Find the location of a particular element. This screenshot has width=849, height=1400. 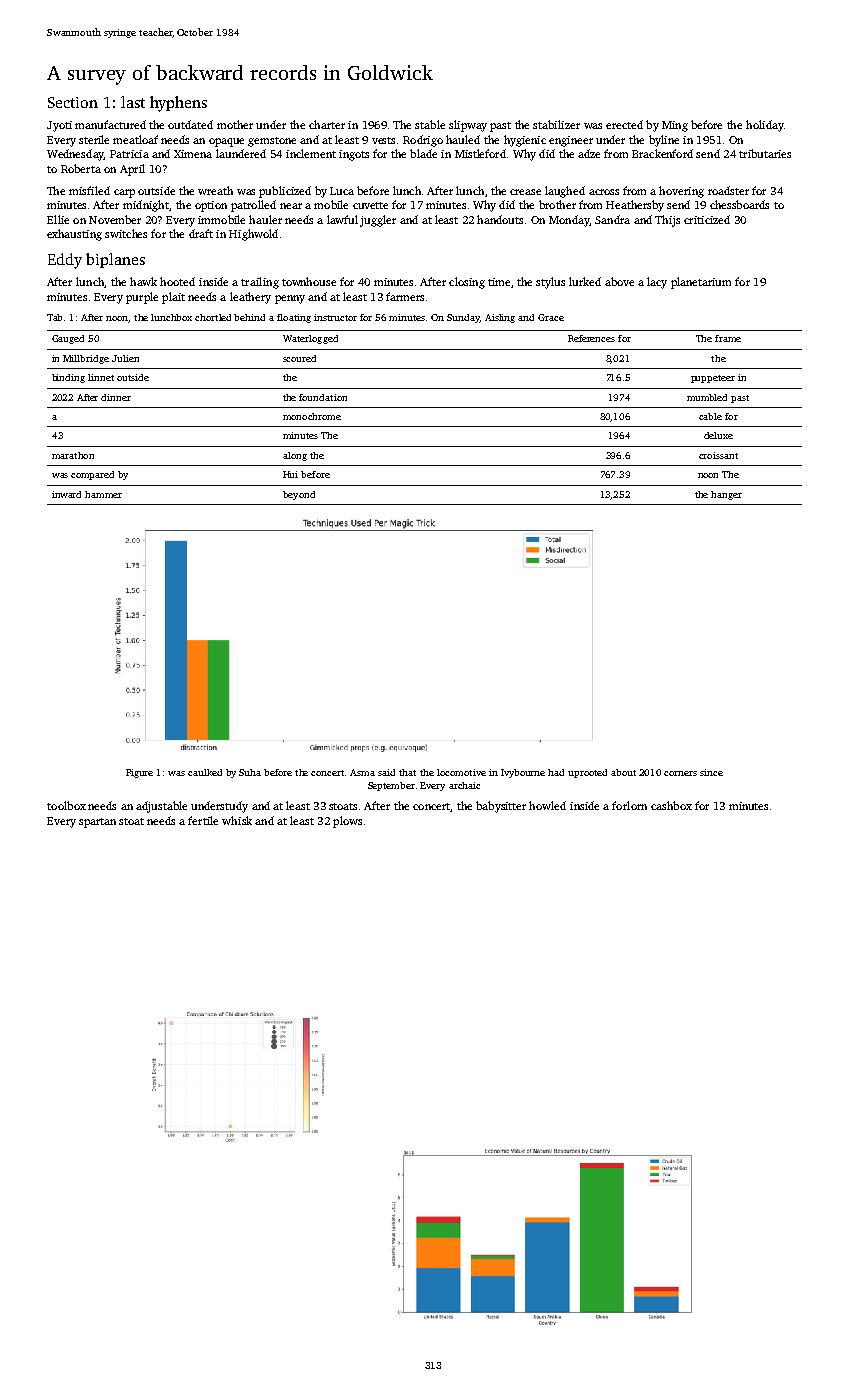

Grace is located at coordinates (551, 317).
